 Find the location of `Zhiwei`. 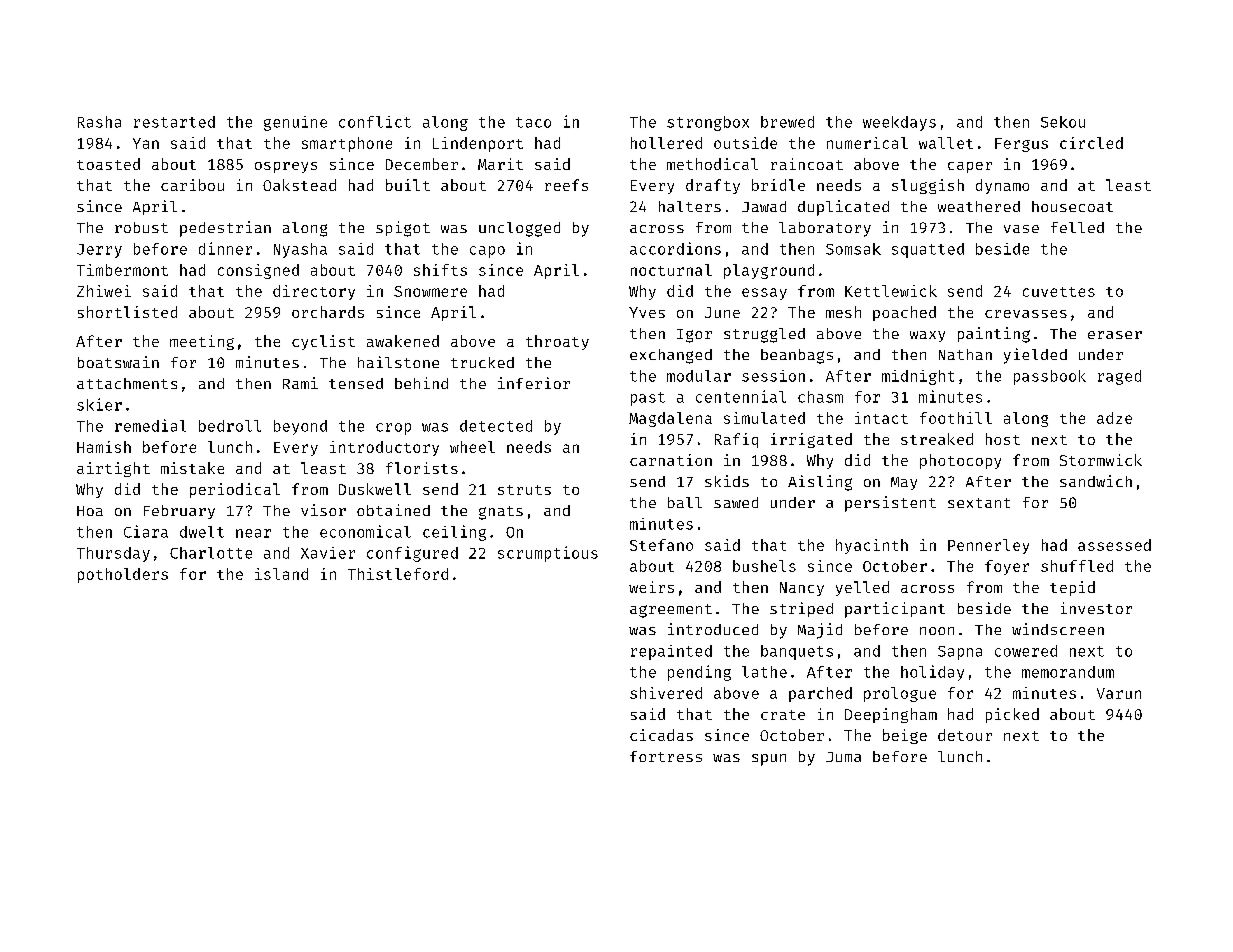

Zhiwei is located at coordinates (104, 291).
